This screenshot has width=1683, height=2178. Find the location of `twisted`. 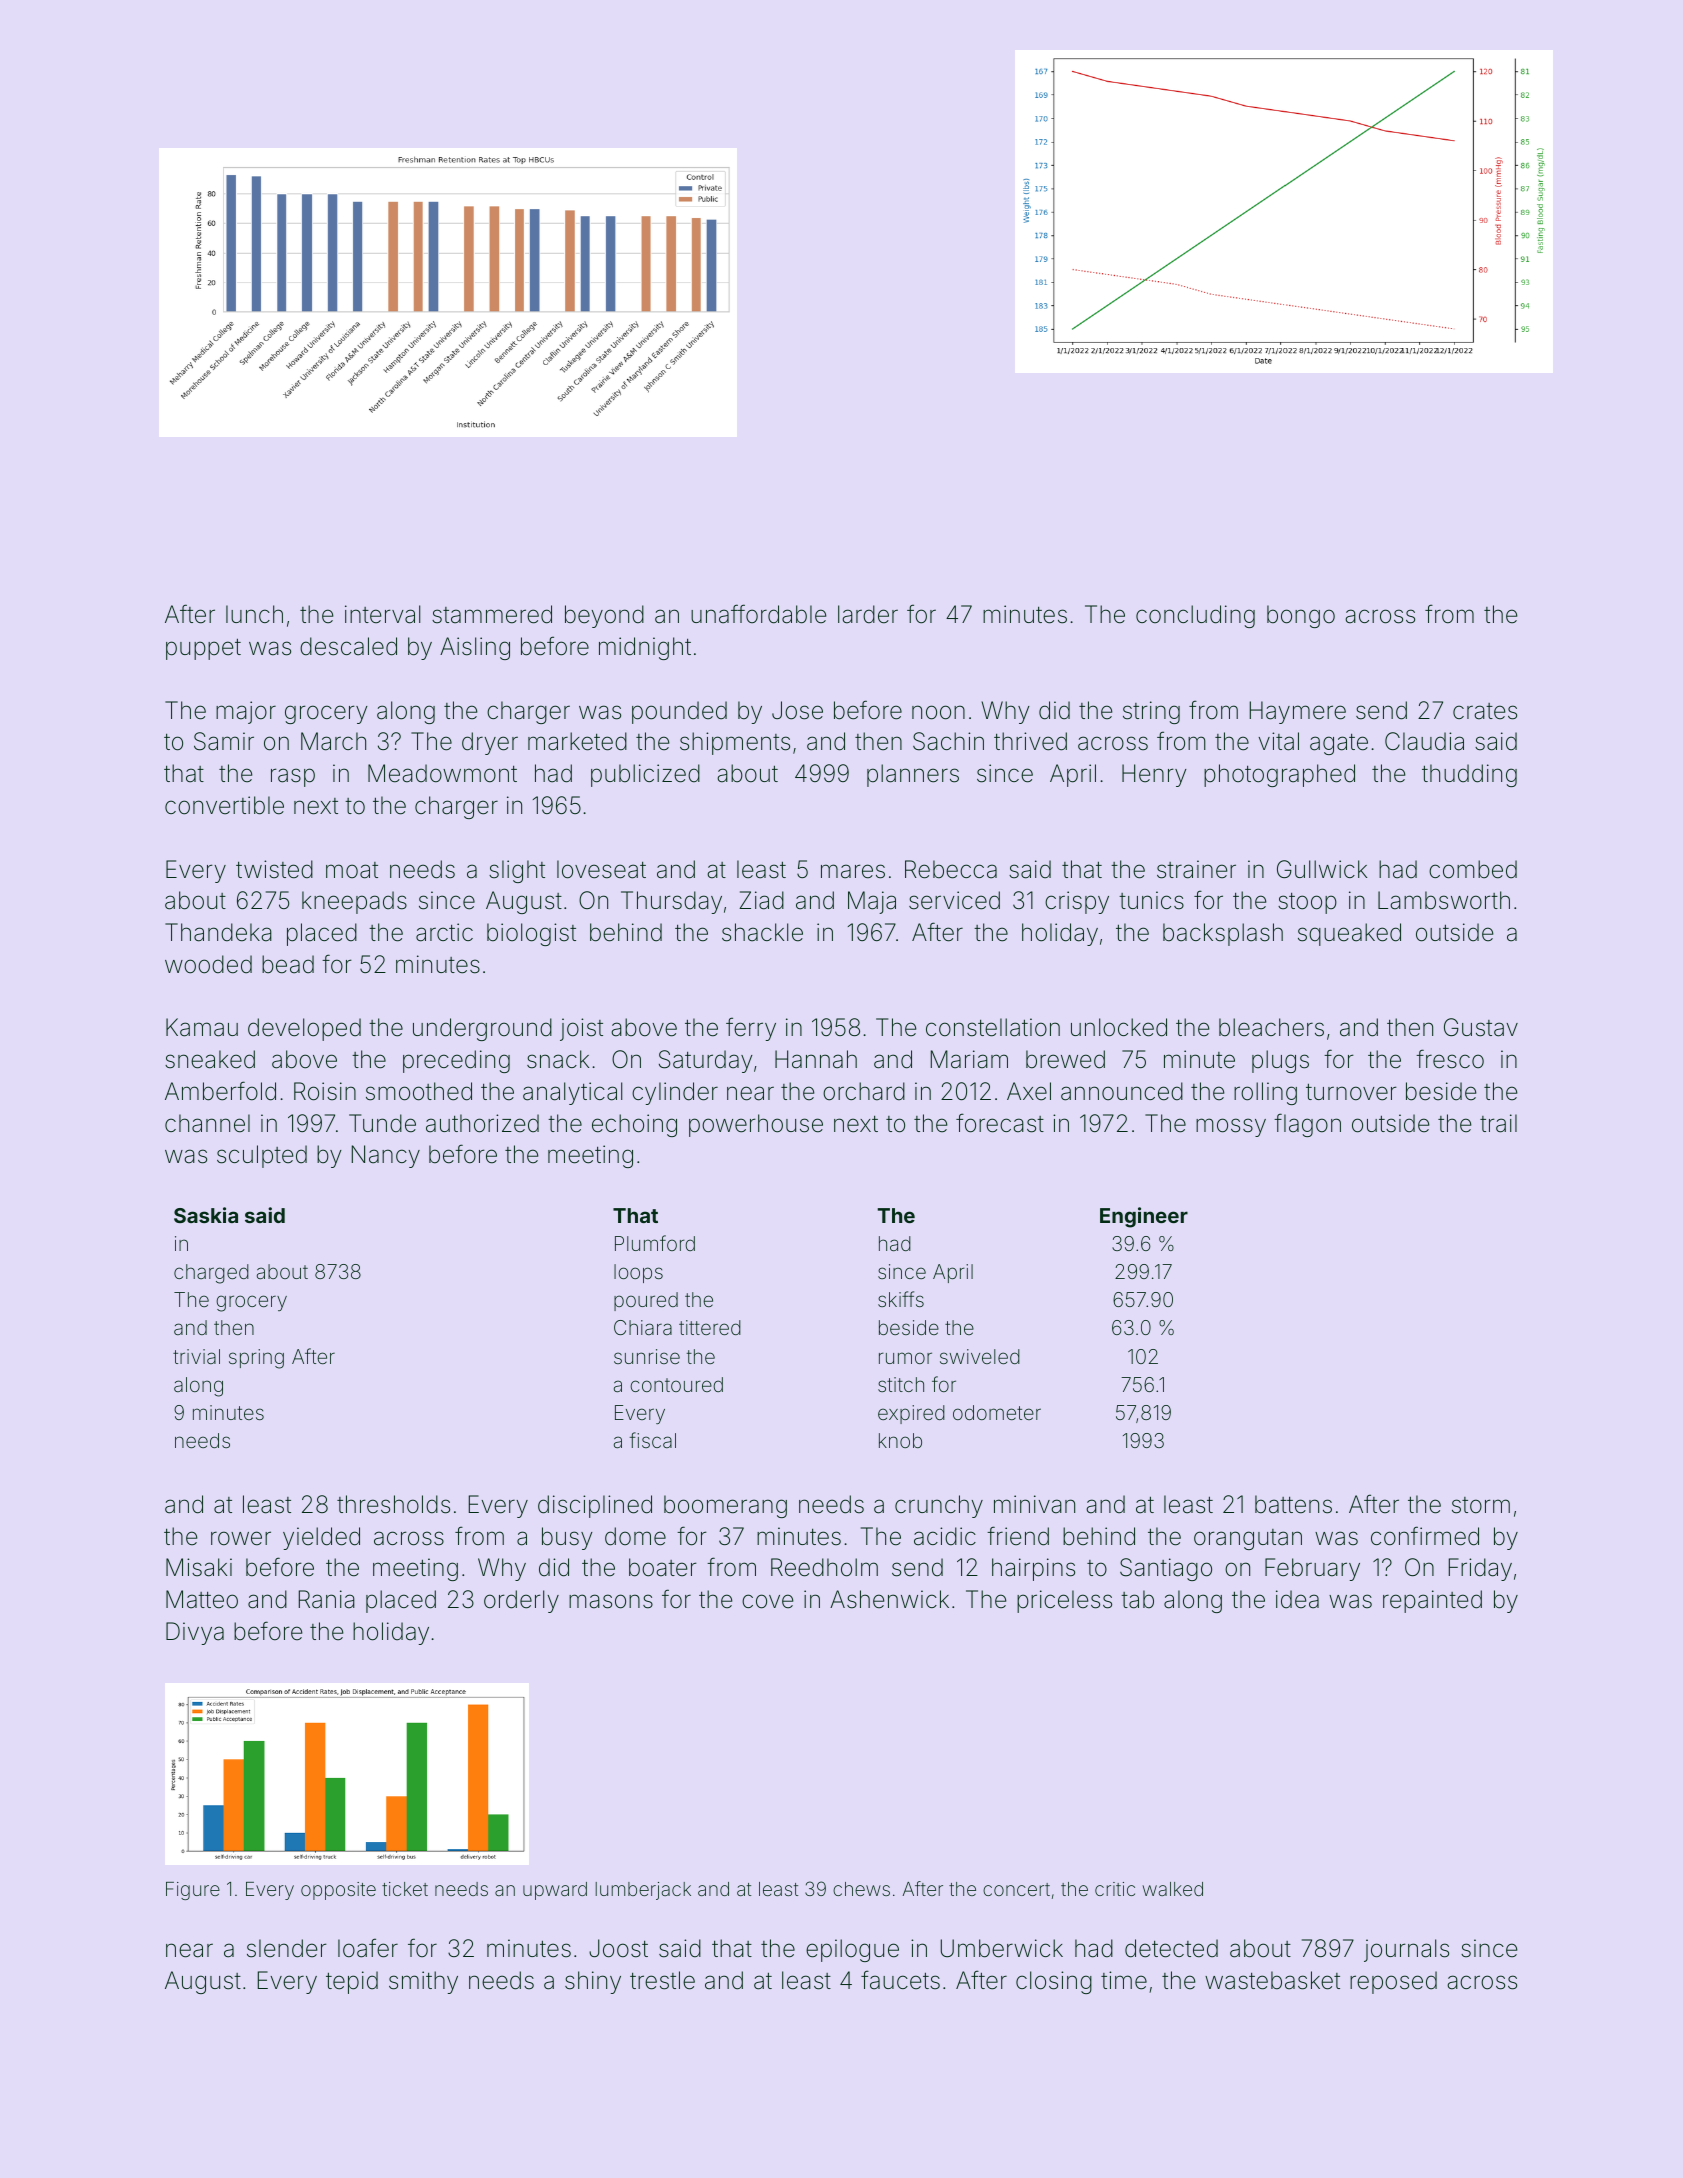

twisted is located at coordinates (274, 869).
